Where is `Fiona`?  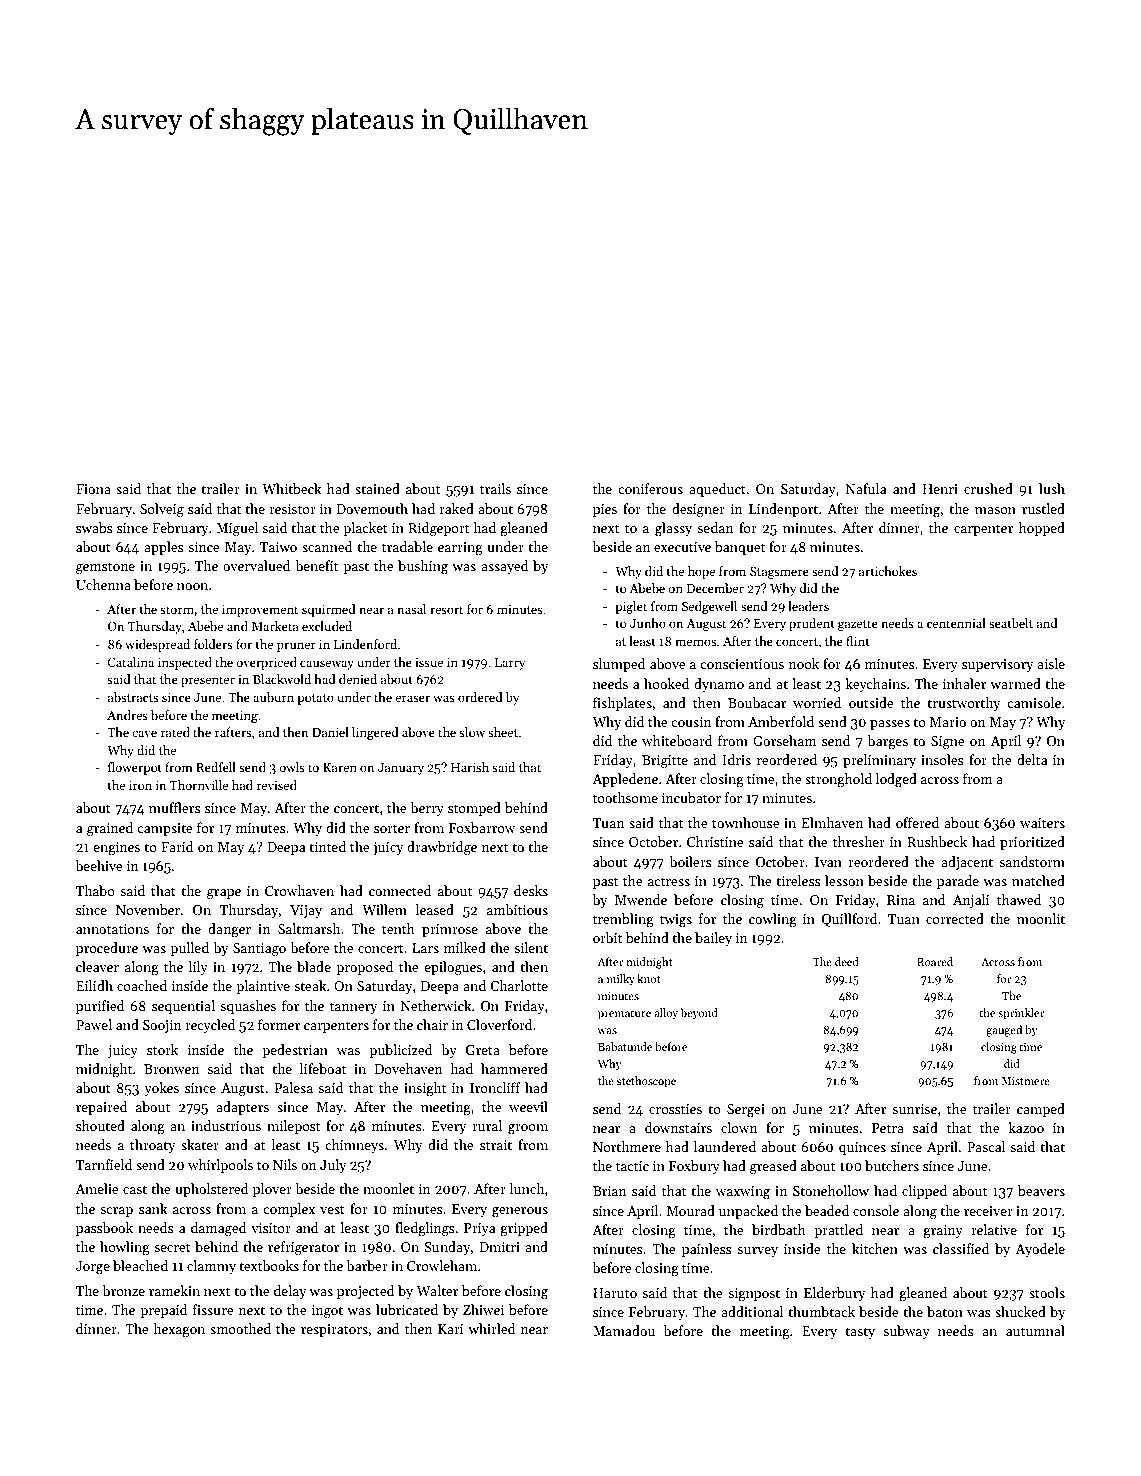 Fiona is located at coordinates (93, 489).
